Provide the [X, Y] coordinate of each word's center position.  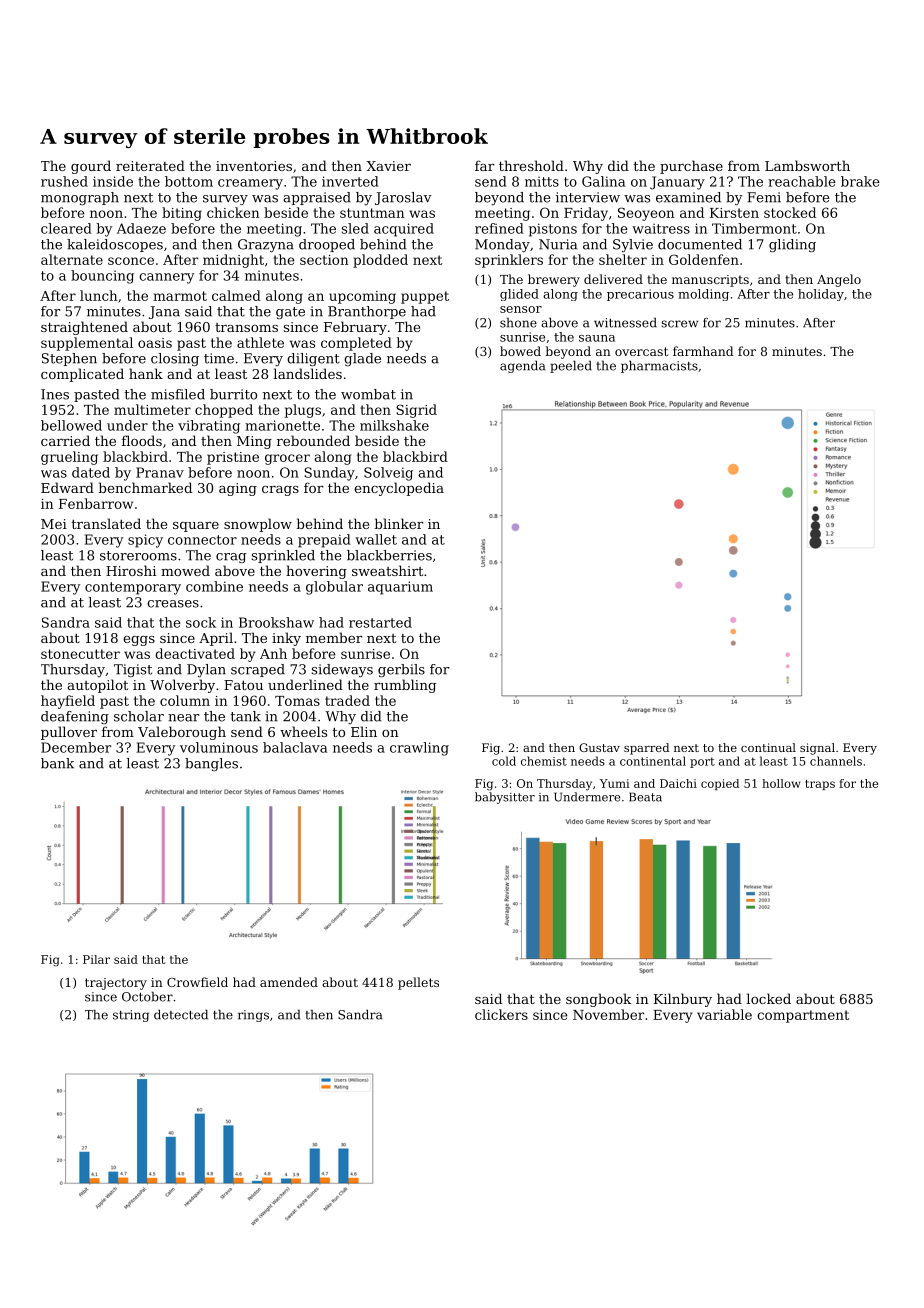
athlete [260, 342]
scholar [139, 716]
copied [720, 784]
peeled [571, 366]
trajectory [116, 984]
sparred [646, 749]
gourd [91, 167]
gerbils [401, 670]
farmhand [703, 351]
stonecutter [80, 654]
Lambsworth [807, 165]
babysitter [505, 798]
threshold [531, 165]
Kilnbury [683, 1000]
